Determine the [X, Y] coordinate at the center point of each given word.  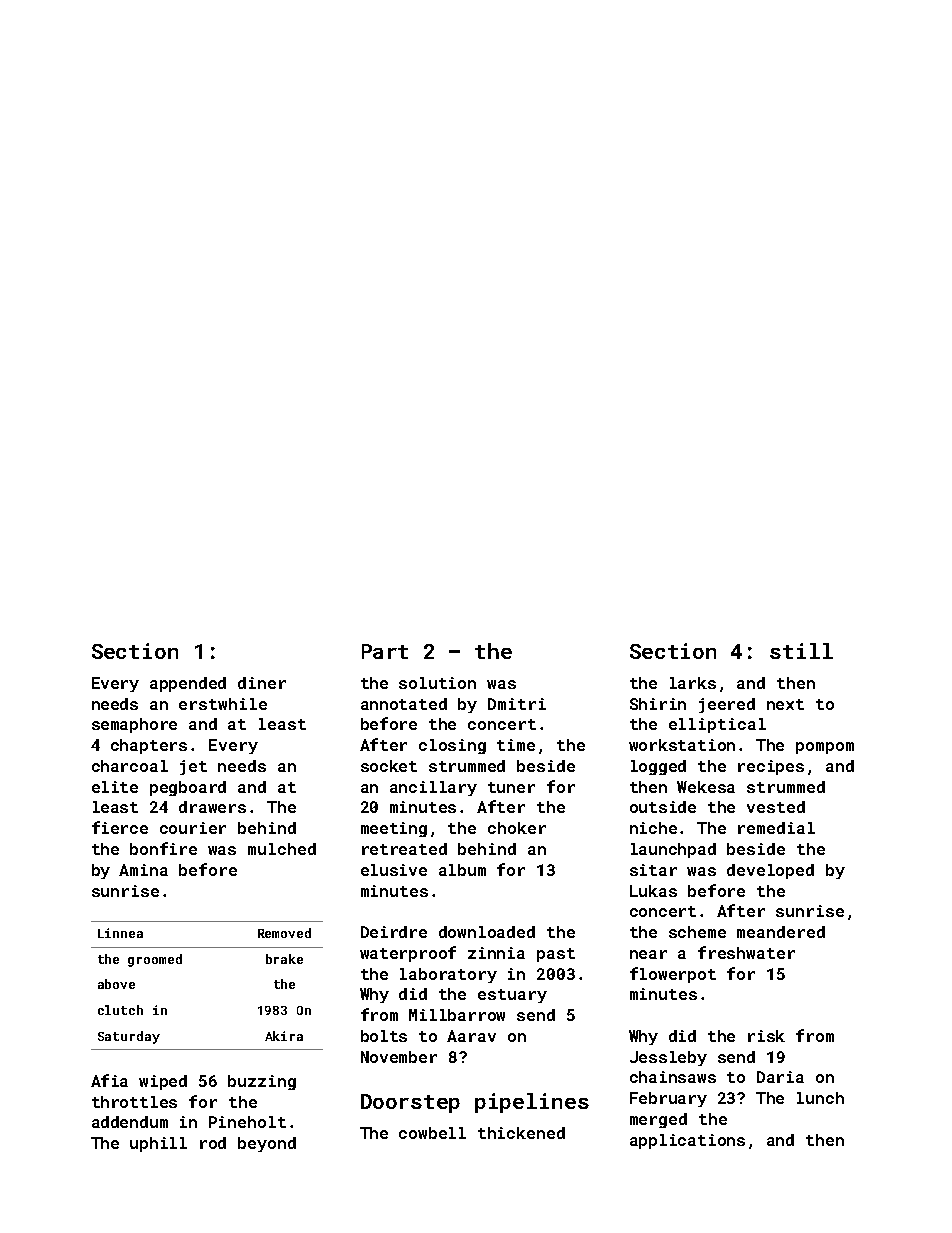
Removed [284, 933]
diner [262, 683]
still [801, 651]
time [516, 745]
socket [389, 766]
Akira [284, 1036]
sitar [653, 870]
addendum [130, 1122]
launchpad [673, 850]
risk [766, 1036]
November [399, 1057]
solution [437, 683]
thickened [521, 1133]
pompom [825, 748]
